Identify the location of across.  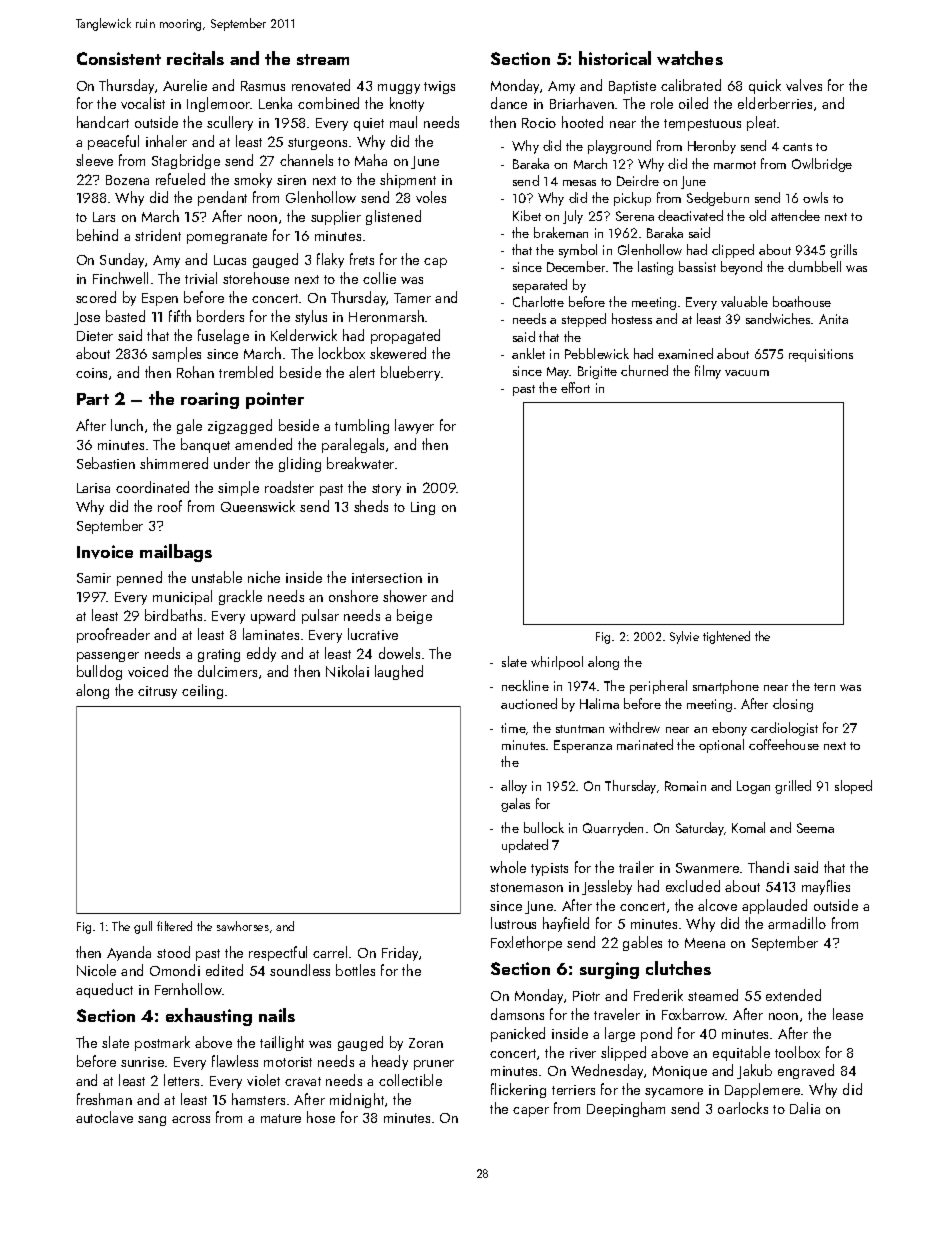
(191, 1119).
